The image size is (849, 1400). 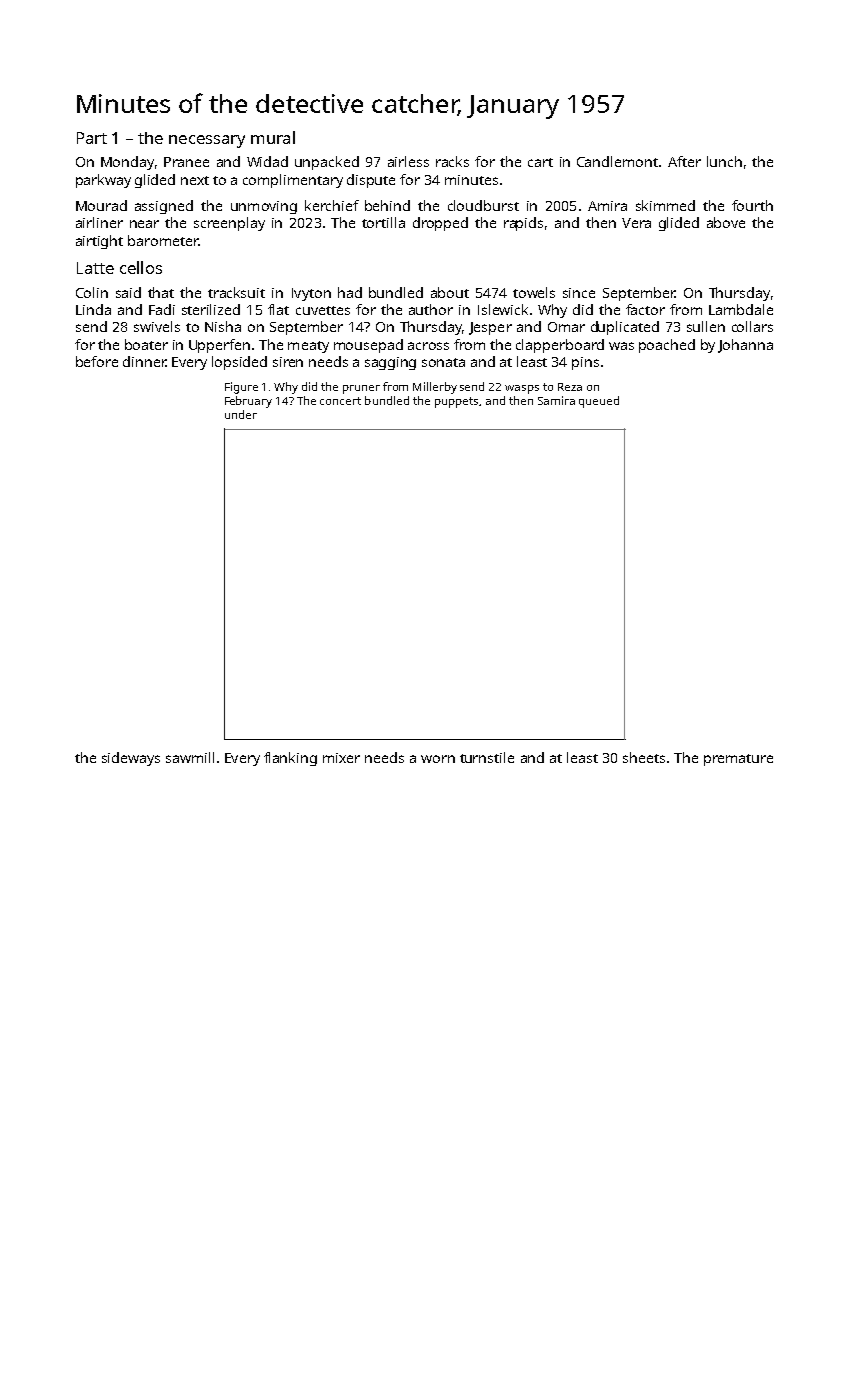 I want to click on cart, so click(x=540, y=162).
